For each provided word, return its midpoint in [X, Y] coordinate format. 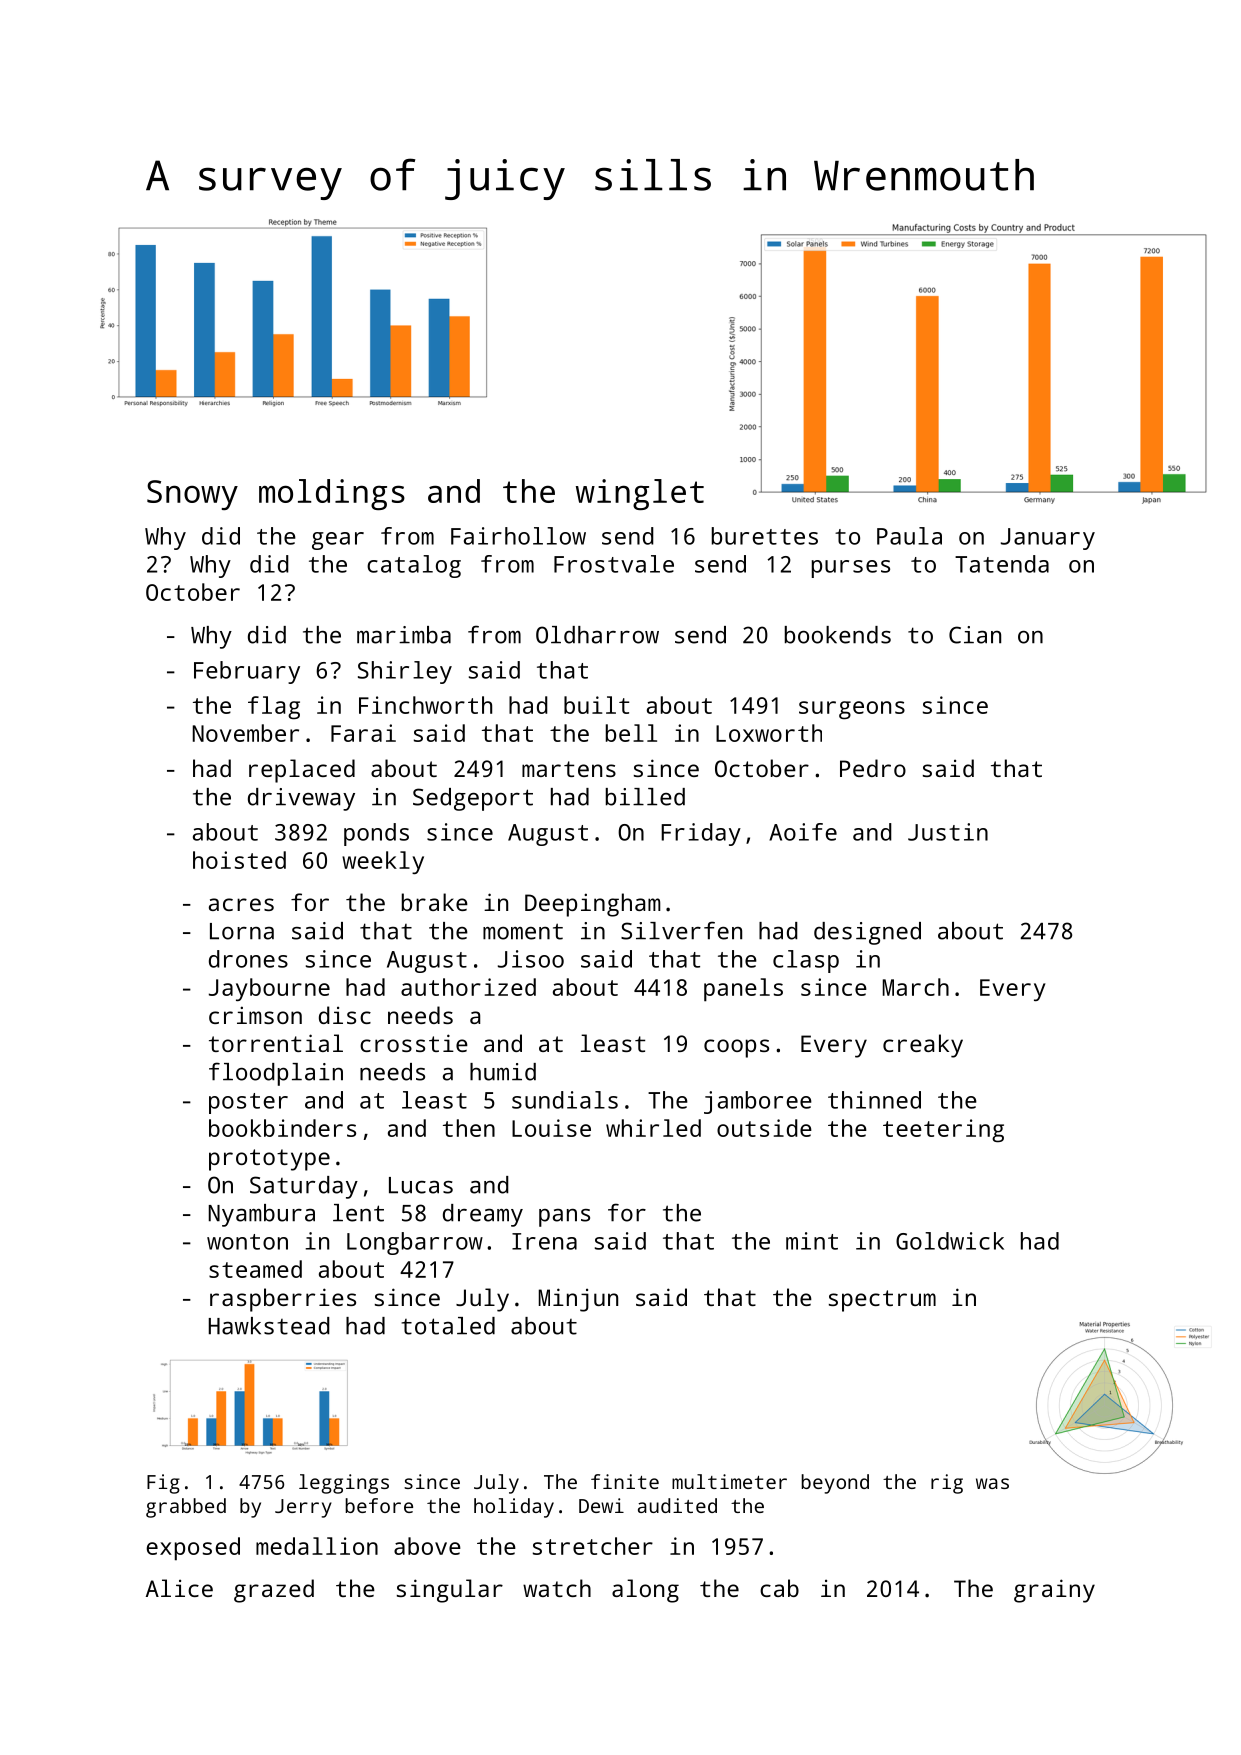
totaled [448, 1326]
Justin [948, 832]
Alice [179, 1588]
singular [450, 1591]
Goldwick [950, 1241]
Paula [909, 536]
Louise [551, 1128]
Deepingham [593, 905]
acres [241, 904]
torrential [276, 1043]
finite [625, 1481]
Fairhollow [518, 536]
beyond [835, 1484]
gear [338, 541]
